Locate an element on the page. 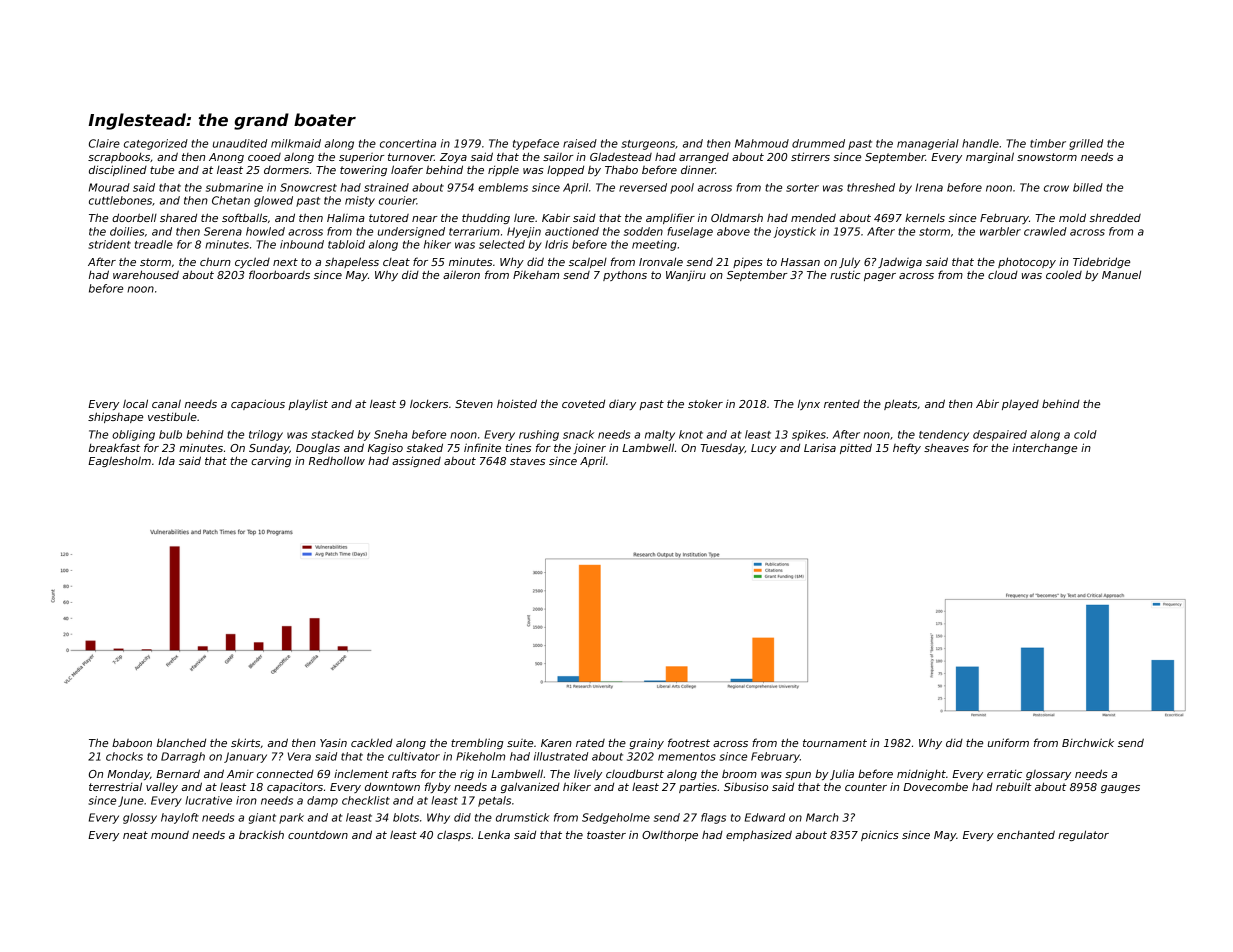 The image size is (1233, 952). floorboards is located at coordinates (279, 274).
